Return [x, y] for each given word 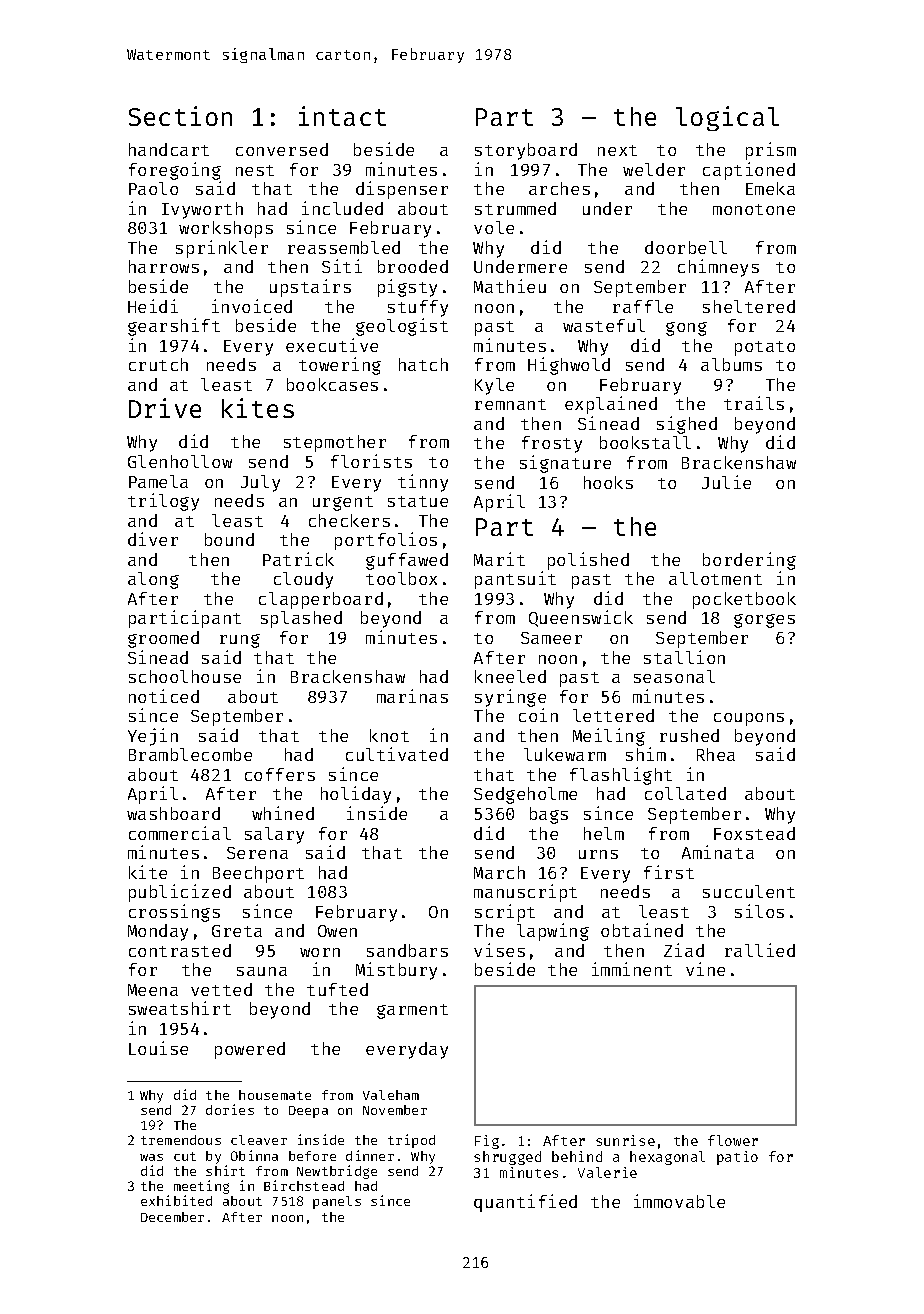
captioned [749, 171]
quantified [525, 1203]
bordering [749, 561]
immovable [679, 1201]
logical [727, 118]
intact [342, 116]
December [172, 1217]
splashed [301, 619]
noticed [164, 696]
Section [180, 116]
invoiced [252, 306]
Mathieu [510, 286]
